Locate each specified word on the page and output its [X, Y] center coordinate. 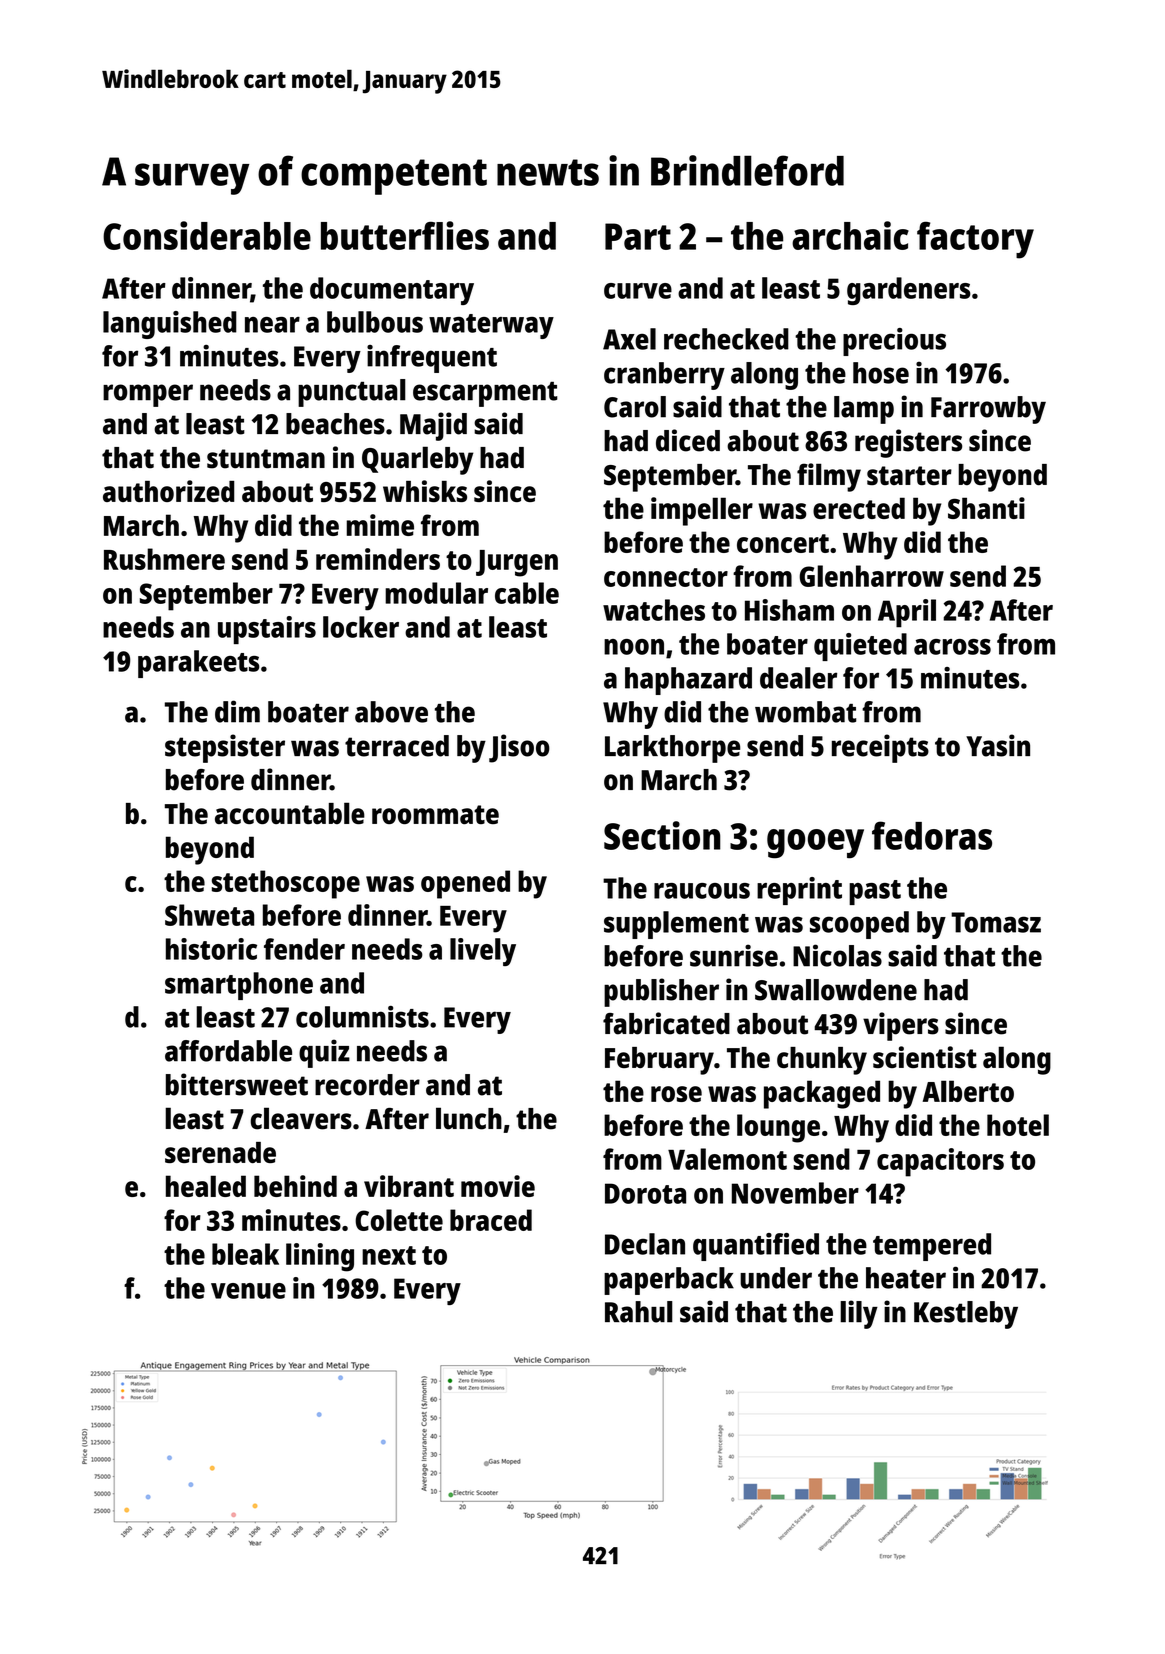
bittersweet [237, 1084]
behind [295, 1186]
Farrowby [988, 410]
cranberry [664, 376]
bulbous [375, 322]
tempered [932, 1247]
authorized [168, 491]
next [389, 1255]
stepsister [225, 748]
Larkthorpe [672, 749]
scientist [925, 1057]
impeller [702, 511]
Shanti [986, 508]
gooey [815, 844]
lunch [469, 1118]
